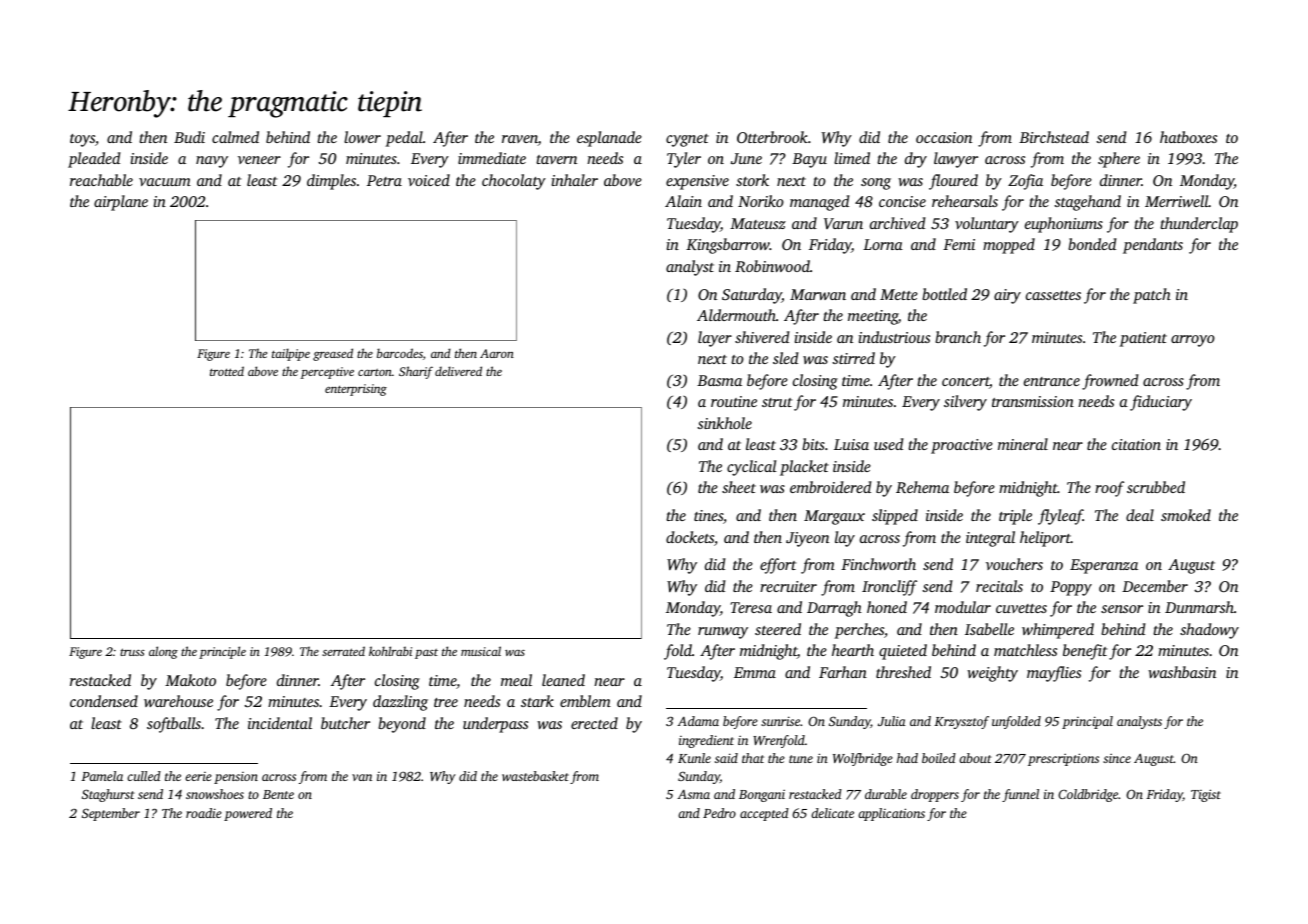  What do you see at coordinates (752, 296) in the page?
I see `Saturday` at bounding box center [752, 296].
